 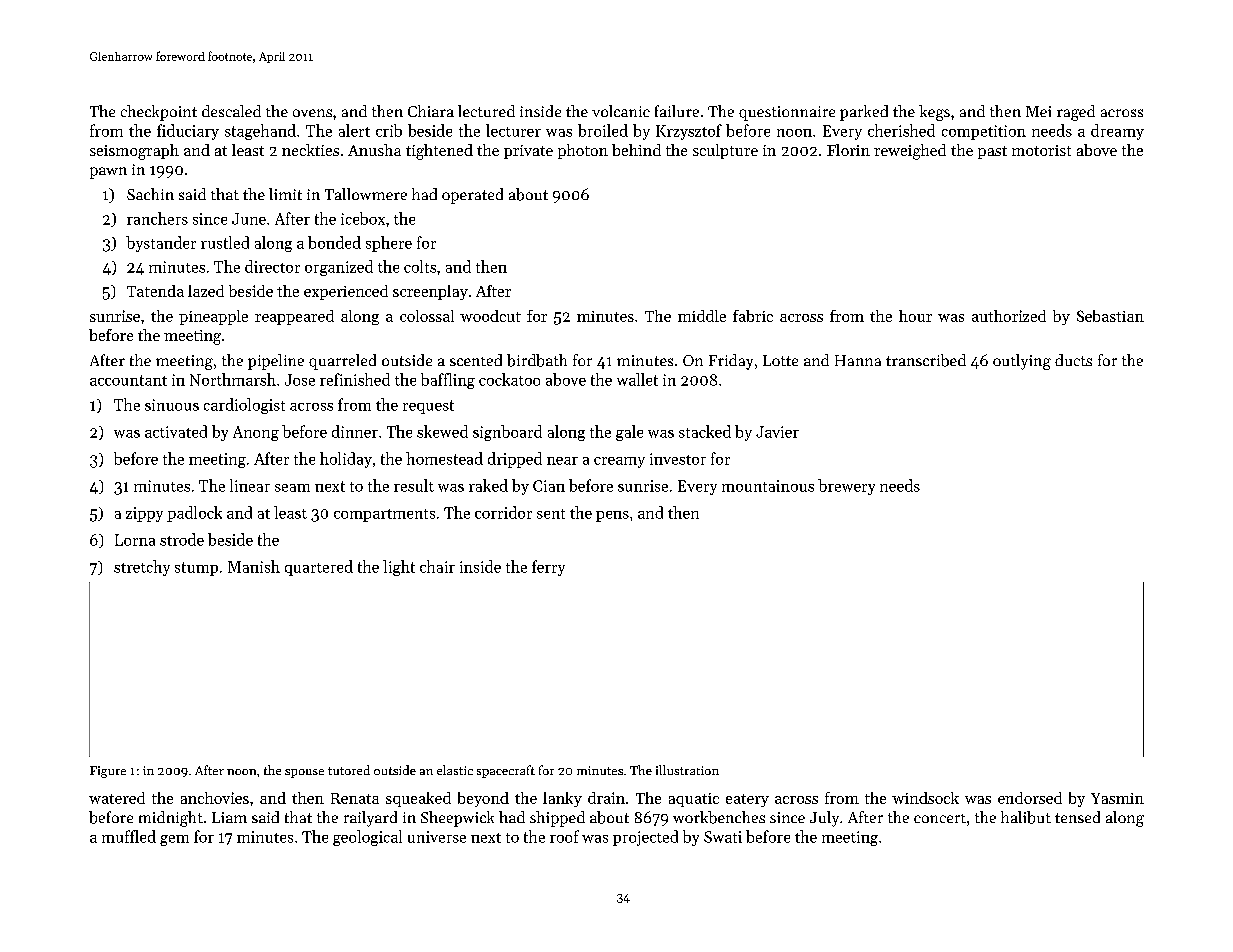 I want to click on Renata, so click(x=355, y=798).
